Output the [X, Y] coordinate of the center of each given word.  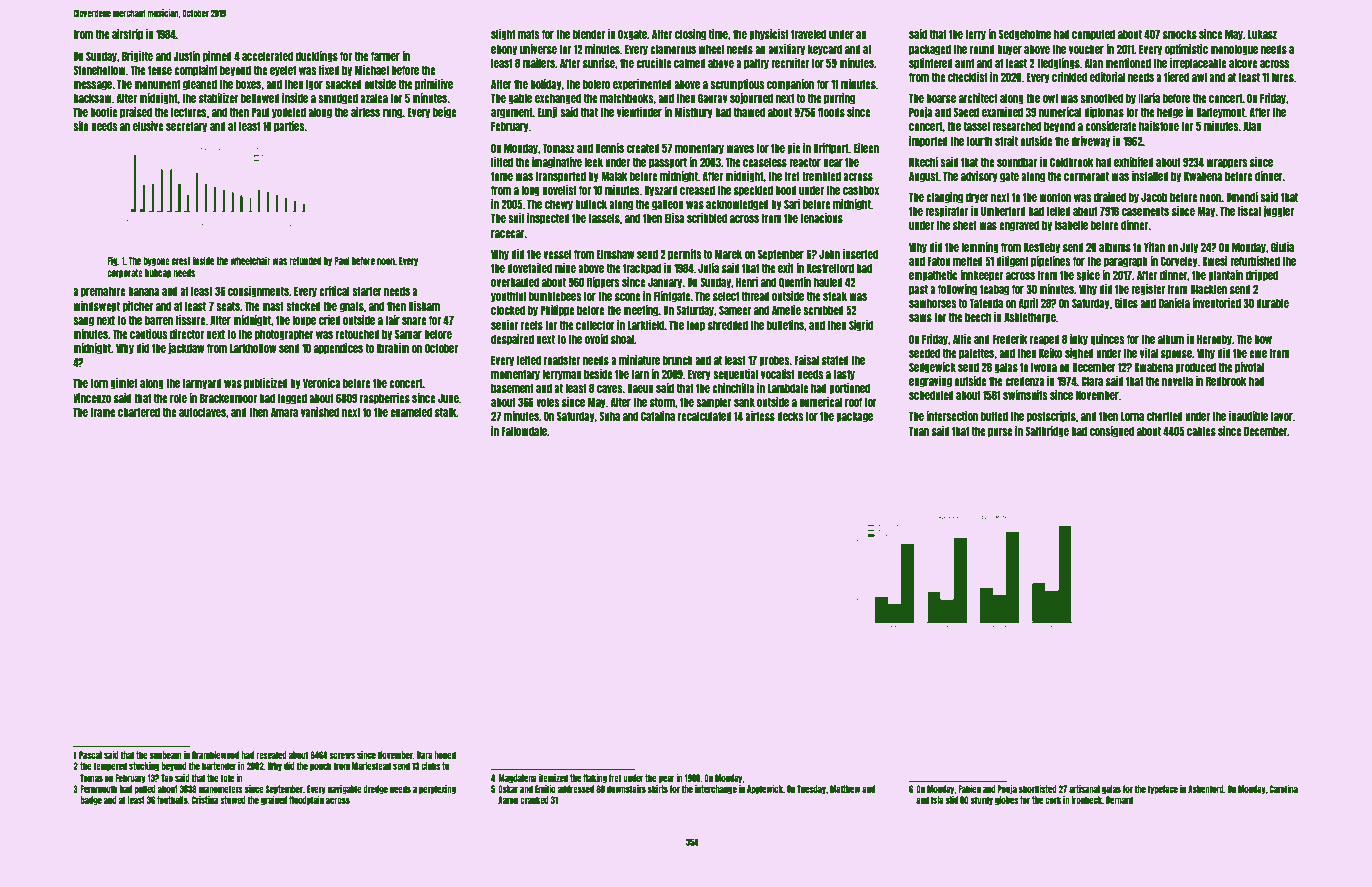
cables [1201, 431]
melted [968, 261]
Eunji [547, 113]
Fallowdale [524, 431]
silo [81, 126]
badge [91, 800]
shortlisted [1038, 789]
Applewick [765, 789]
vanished [320, 412]
